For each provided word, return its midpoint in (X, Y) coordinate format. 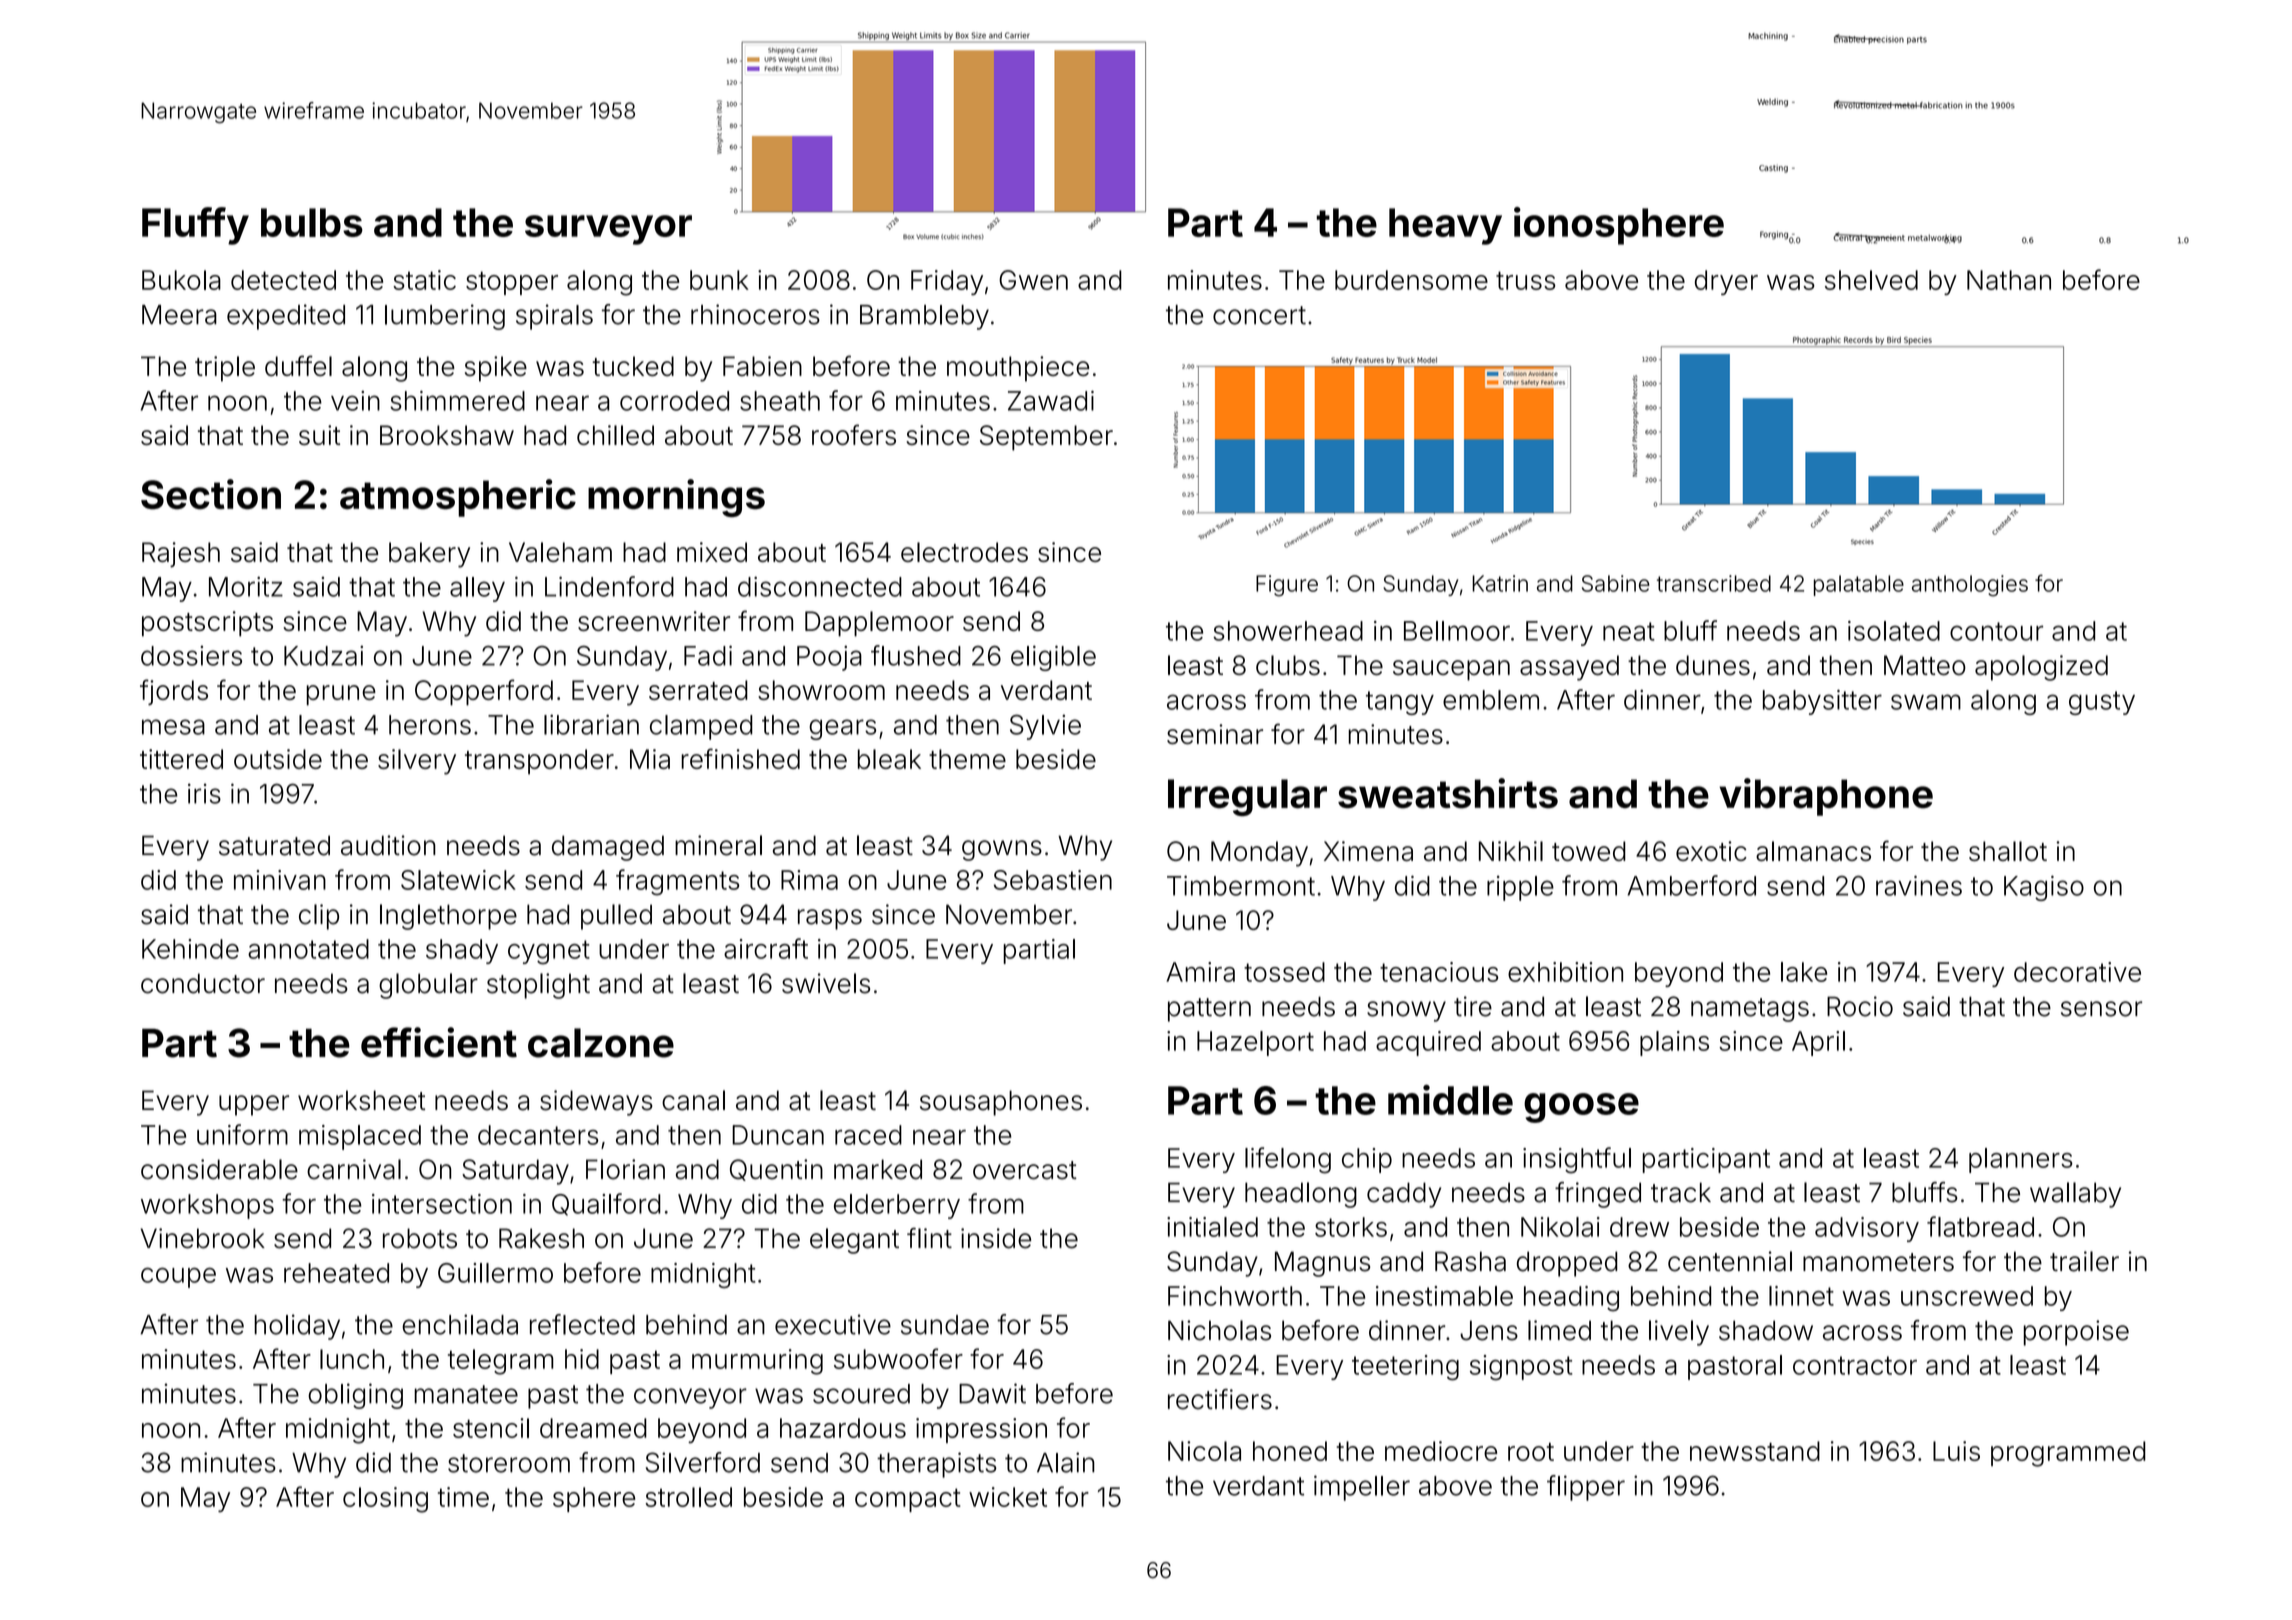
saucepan (1451, 670)
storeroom (509, 1463)
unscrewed (1967, 1296)
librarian (591, 724)
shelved (1871, 280)
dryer (1726, 282)
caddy (1404, 1195)
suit (319, 435)
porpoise (2076, 1333)
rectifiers (1220, 1399)
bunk (719, 280)
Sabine (1616, 583)
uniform (242, 1134)
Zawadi (1051, 401)
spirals (554, 317)
